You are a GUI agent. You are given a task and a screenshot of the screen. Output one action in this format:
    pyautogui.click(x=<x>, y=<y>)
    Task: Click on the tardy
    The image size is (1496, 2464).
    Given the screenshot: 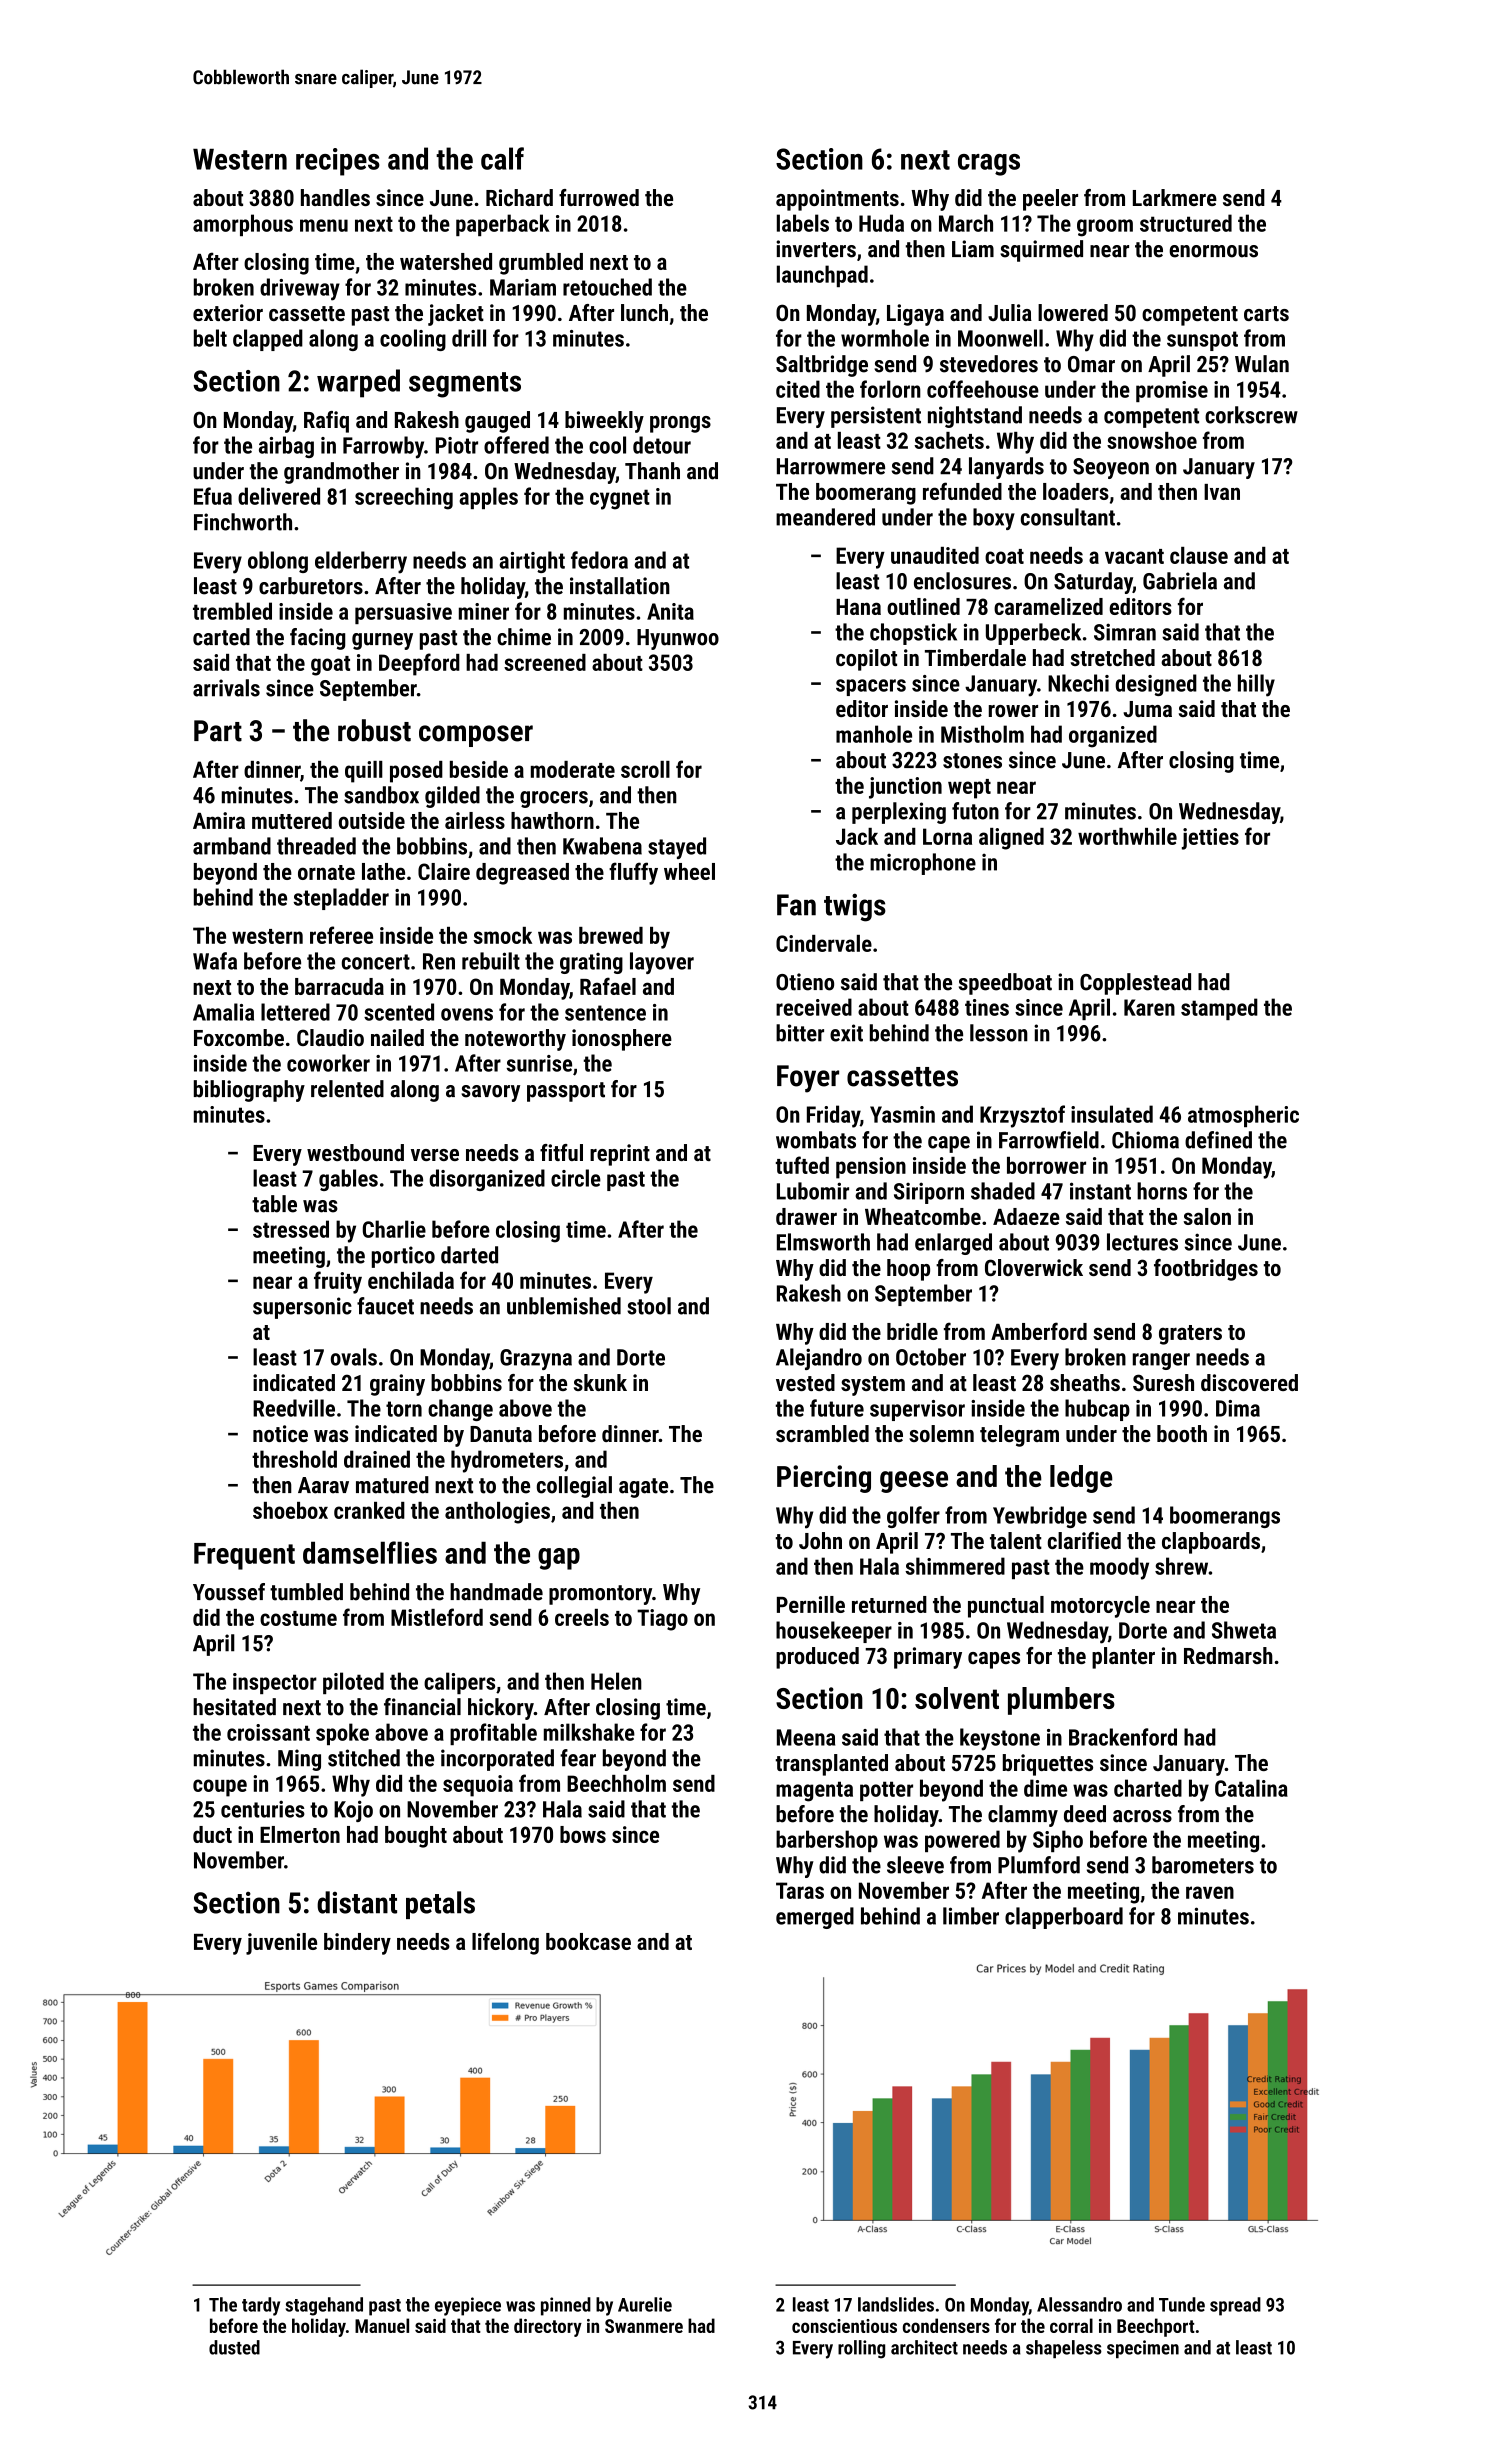 What is the action you would take?
    pyautogui.click(x=261, y=2306)
